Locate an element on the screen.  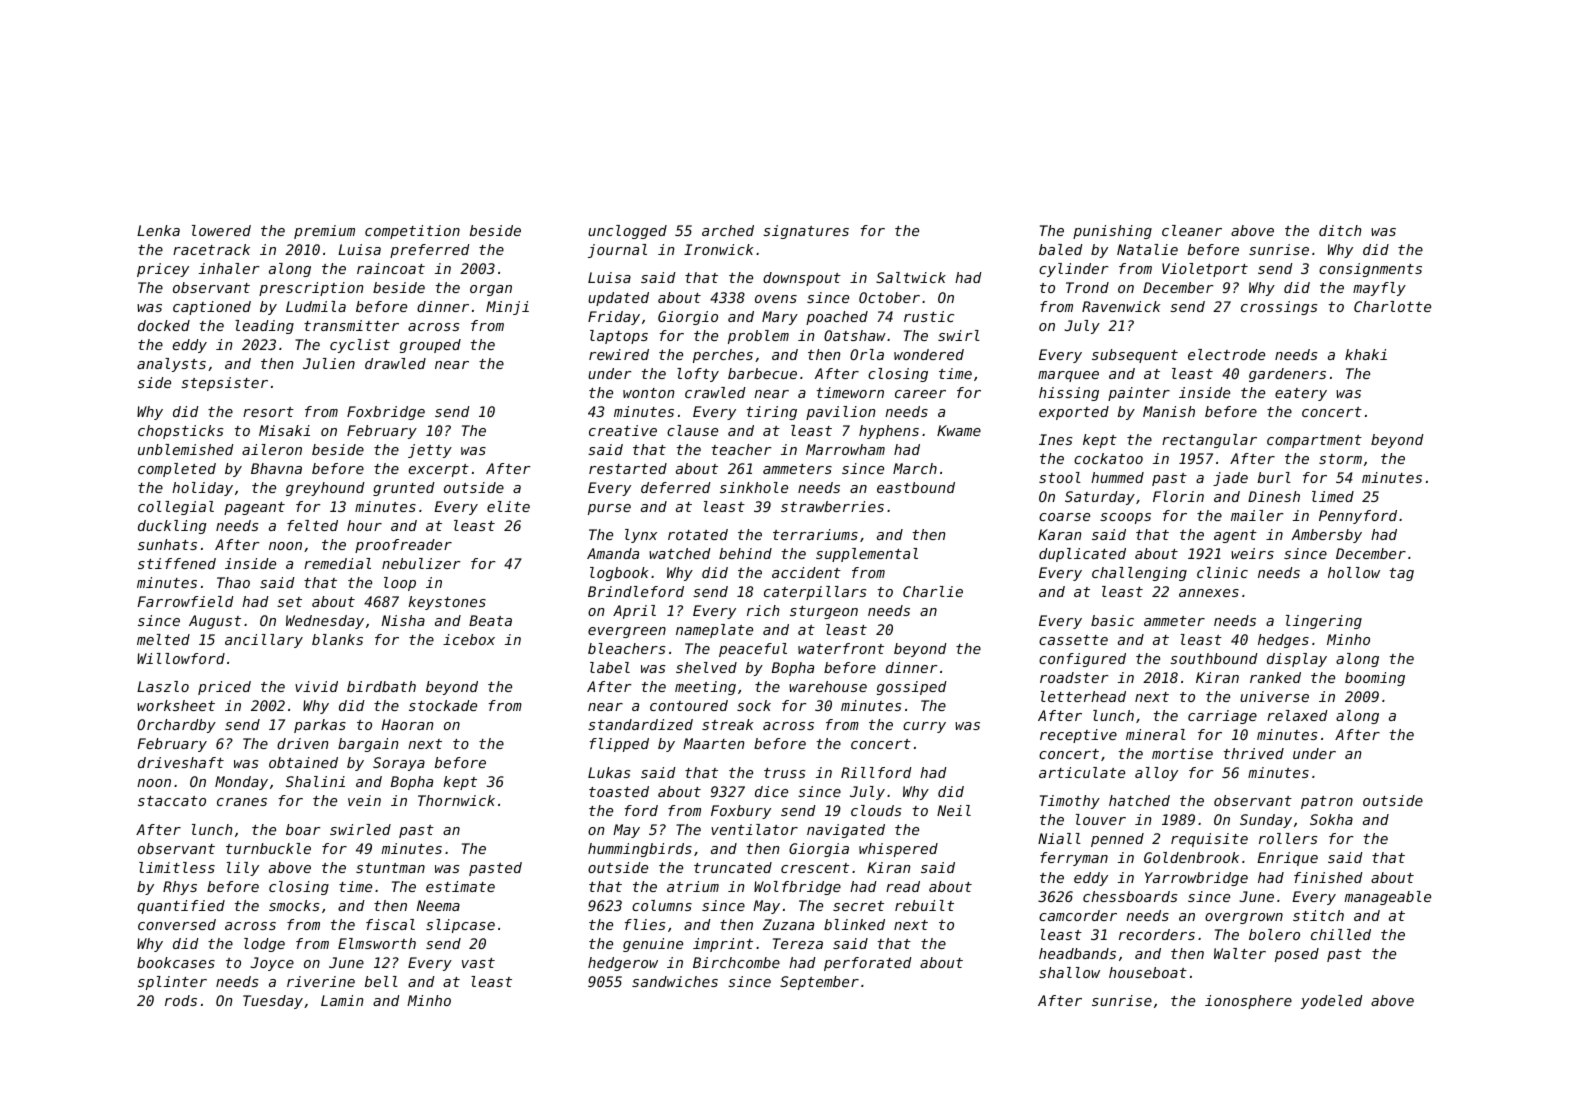
Neil is located at coordinates (954, 810).
